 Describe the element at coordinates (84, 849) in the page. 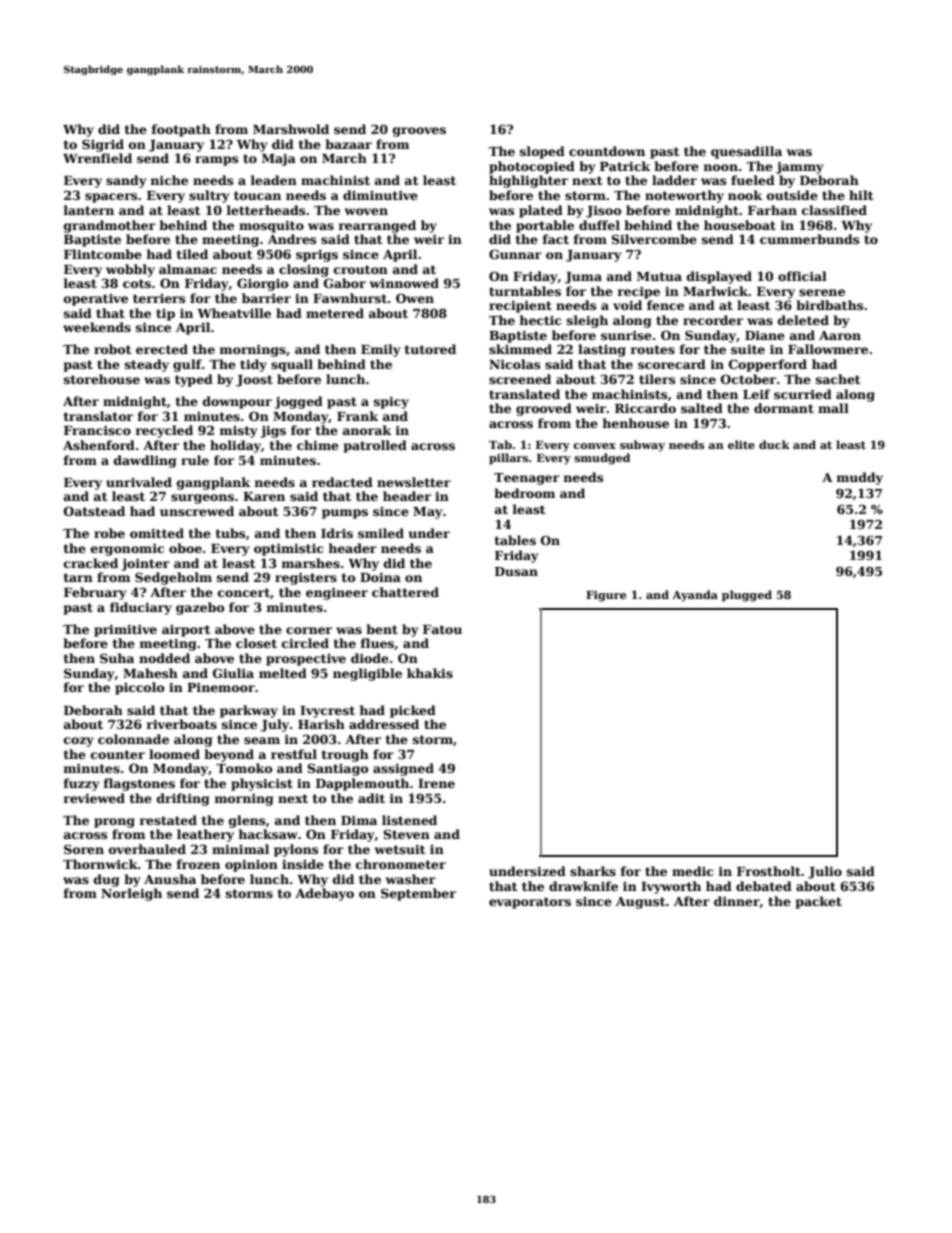

I see `Soren` at that location.
